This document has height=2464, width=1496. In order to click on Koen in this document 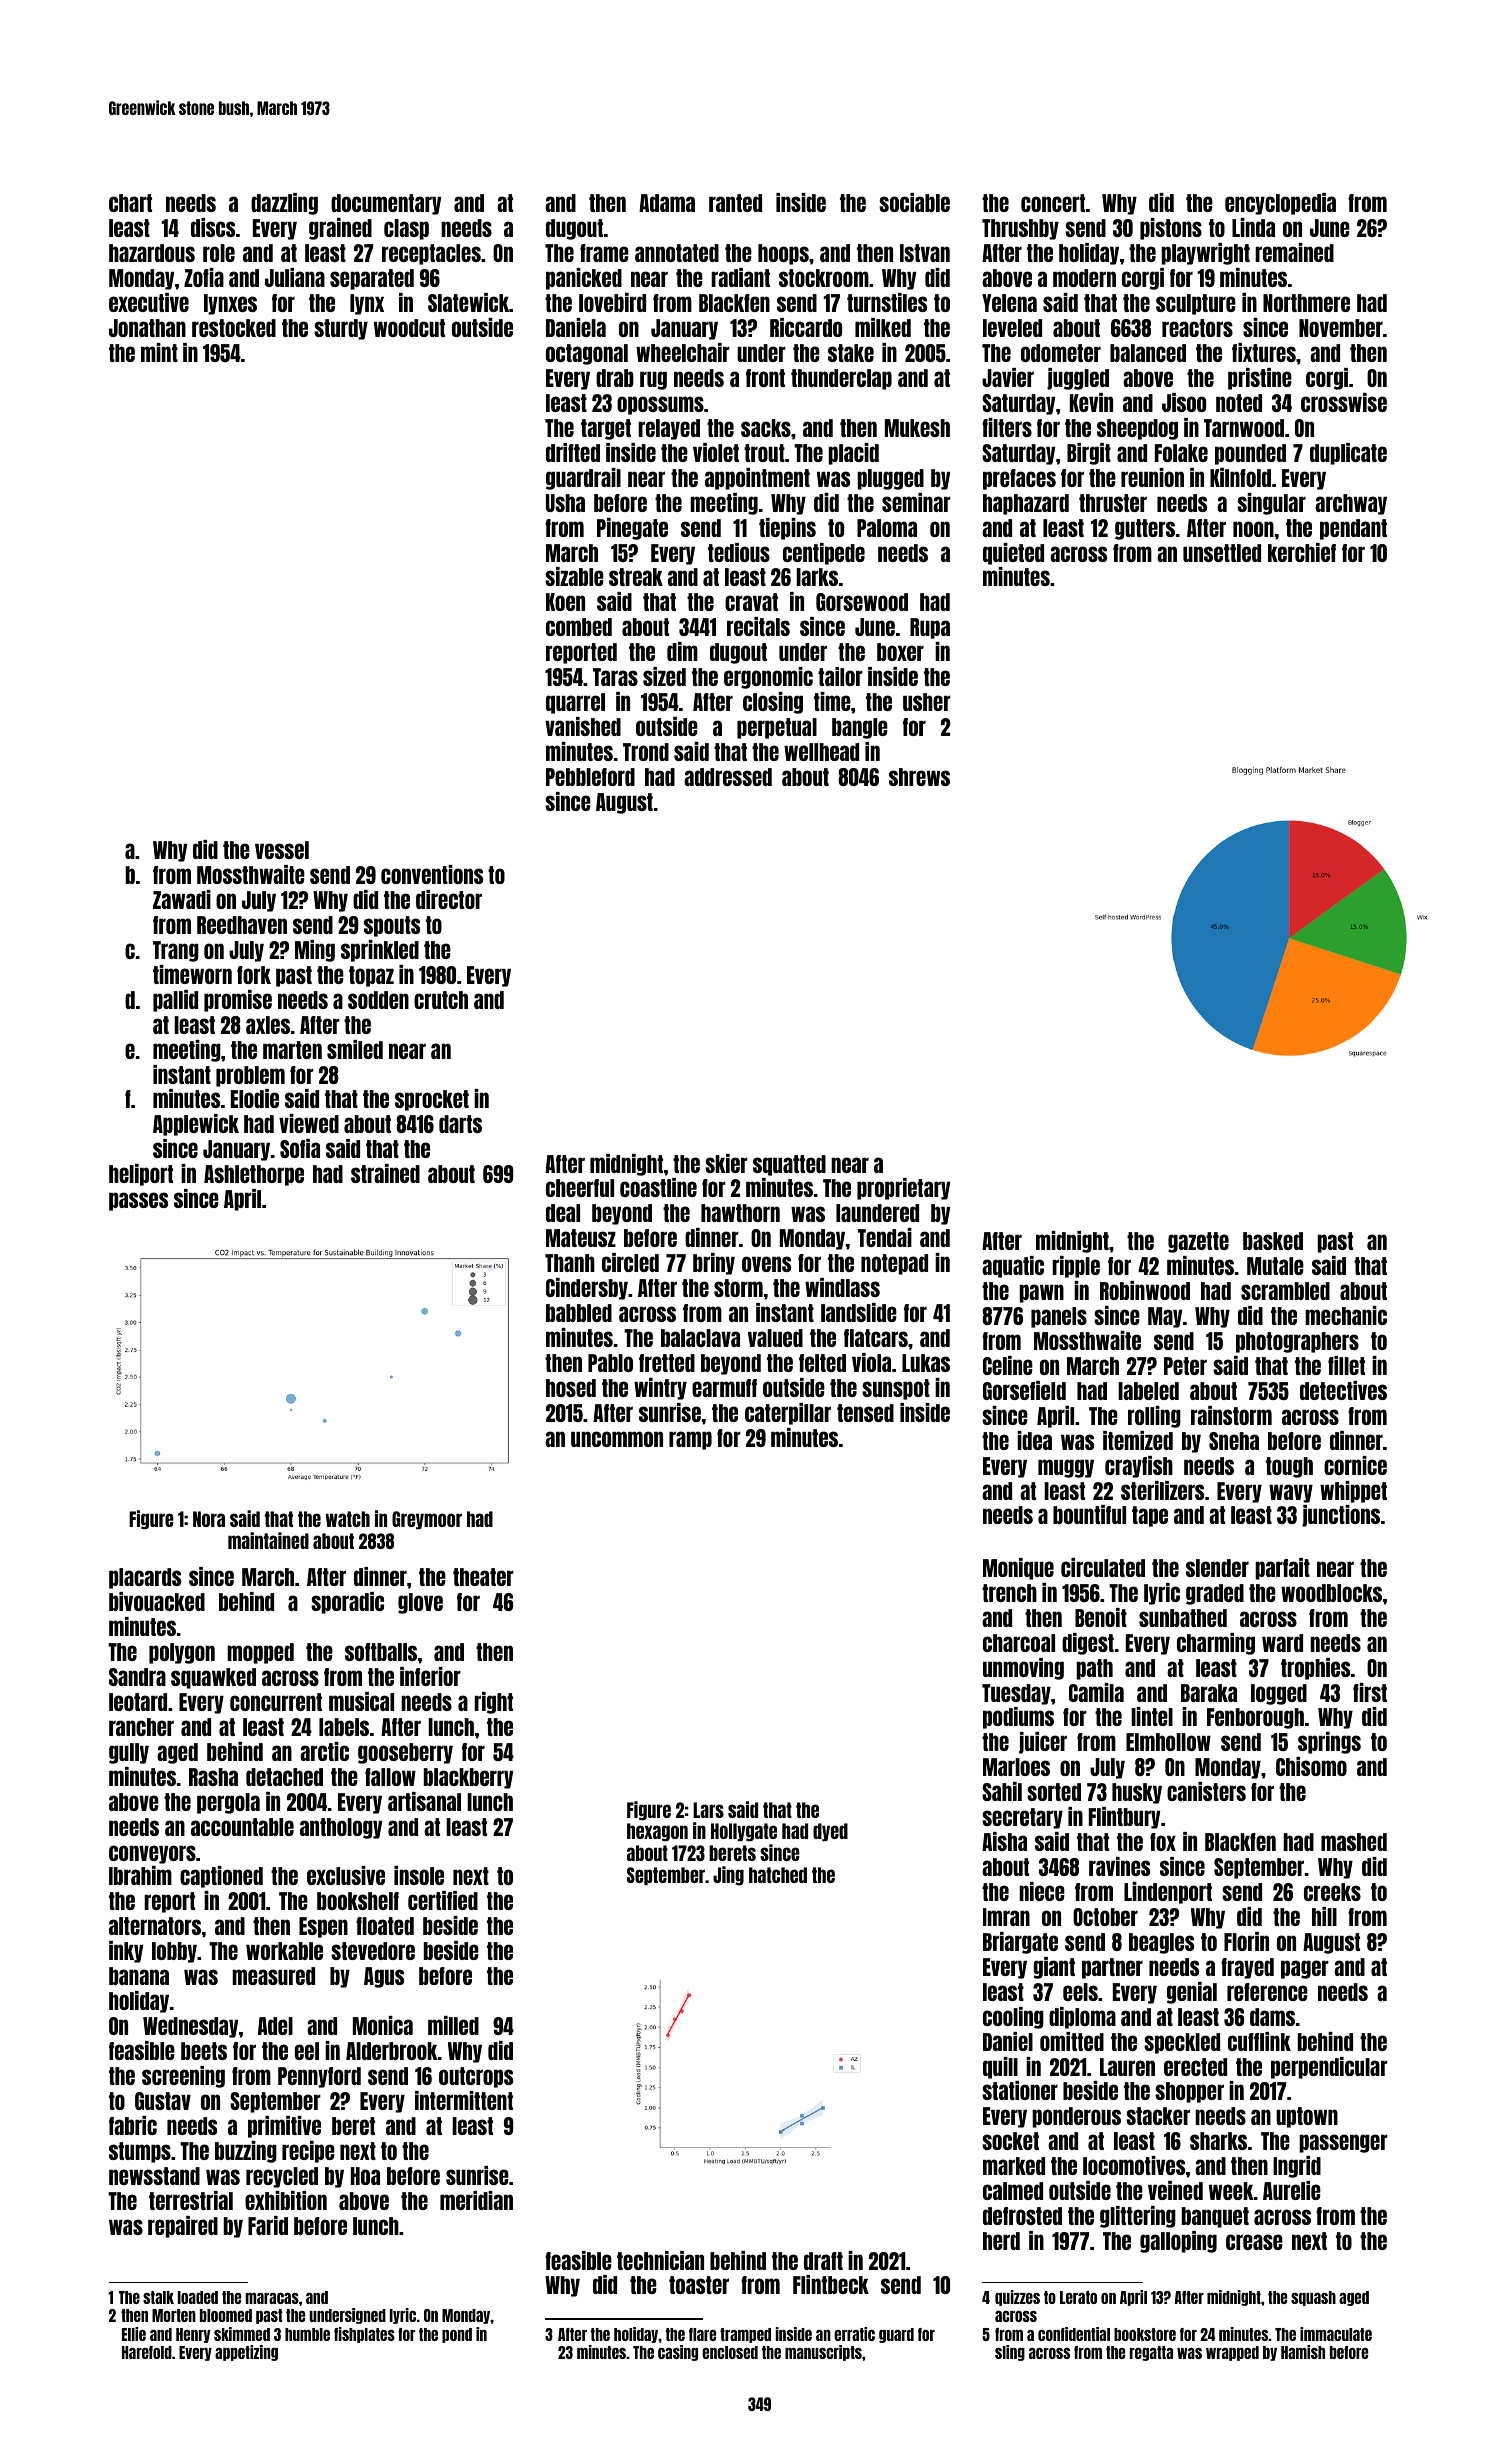, I will do `click(565, 602)`.
